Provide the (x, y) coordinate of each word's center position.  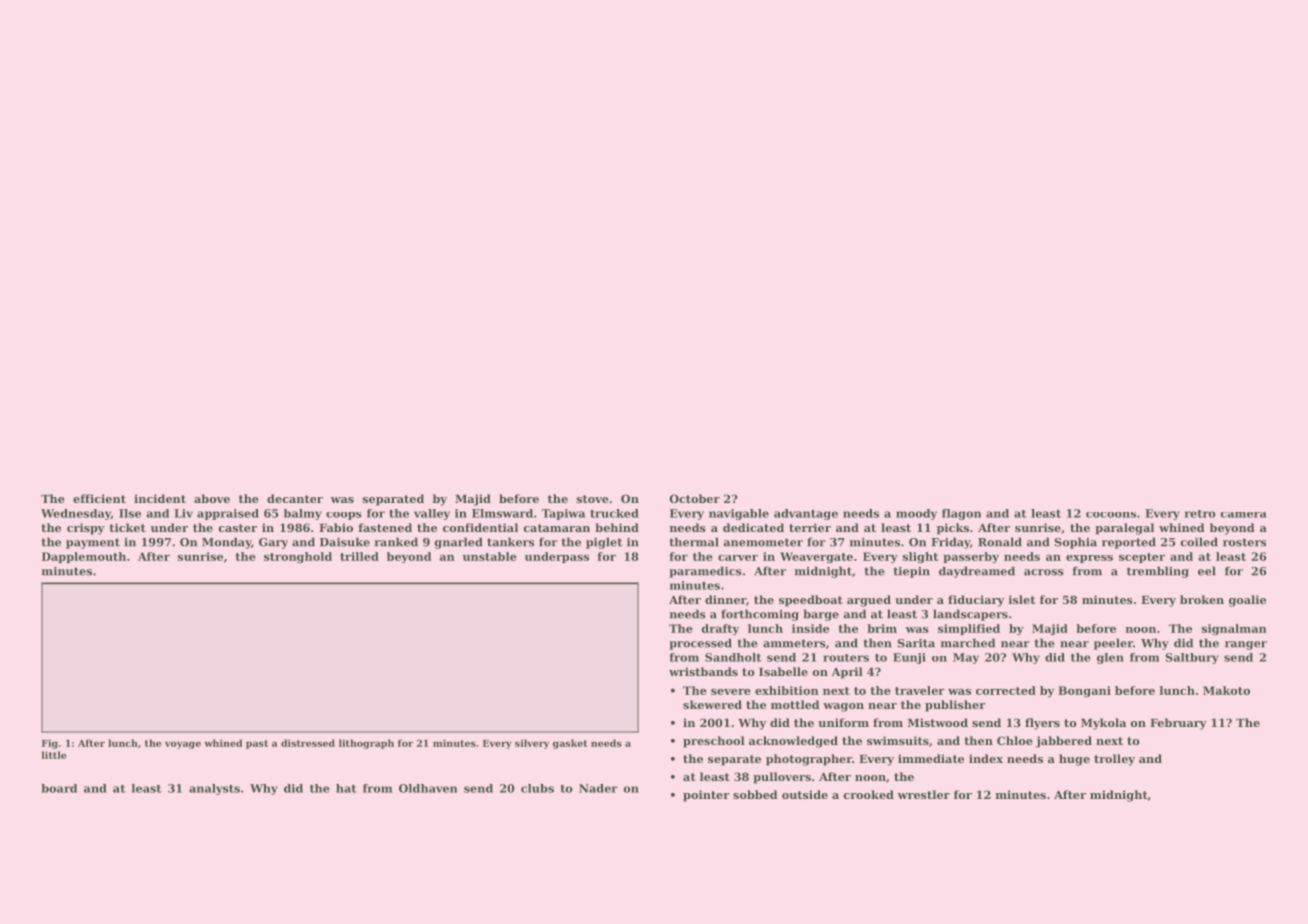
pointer (706, 796)
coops (344, 516)
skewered (712, 704)
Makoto (1226, 690)
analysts (214, 789)
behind (617, 527)
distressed (308, 743)
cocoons (1111, 515)
